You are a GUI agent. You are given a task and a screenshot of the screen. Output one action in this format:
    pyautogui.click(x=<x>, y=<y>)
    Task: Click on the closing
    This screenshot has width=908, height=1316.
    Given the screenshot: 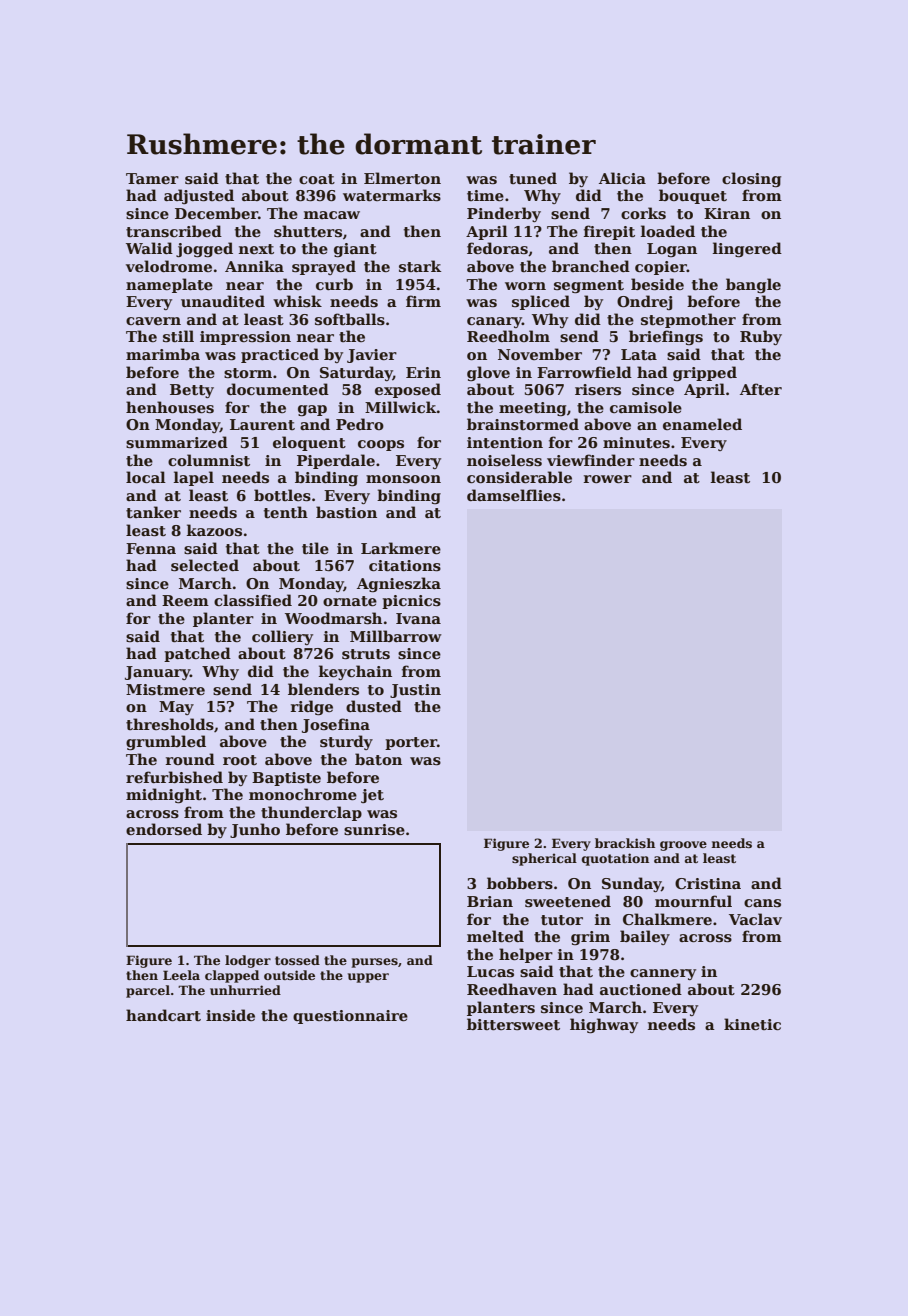 What is the action you would take?
    pyautogui.click(x=751, y=179)
